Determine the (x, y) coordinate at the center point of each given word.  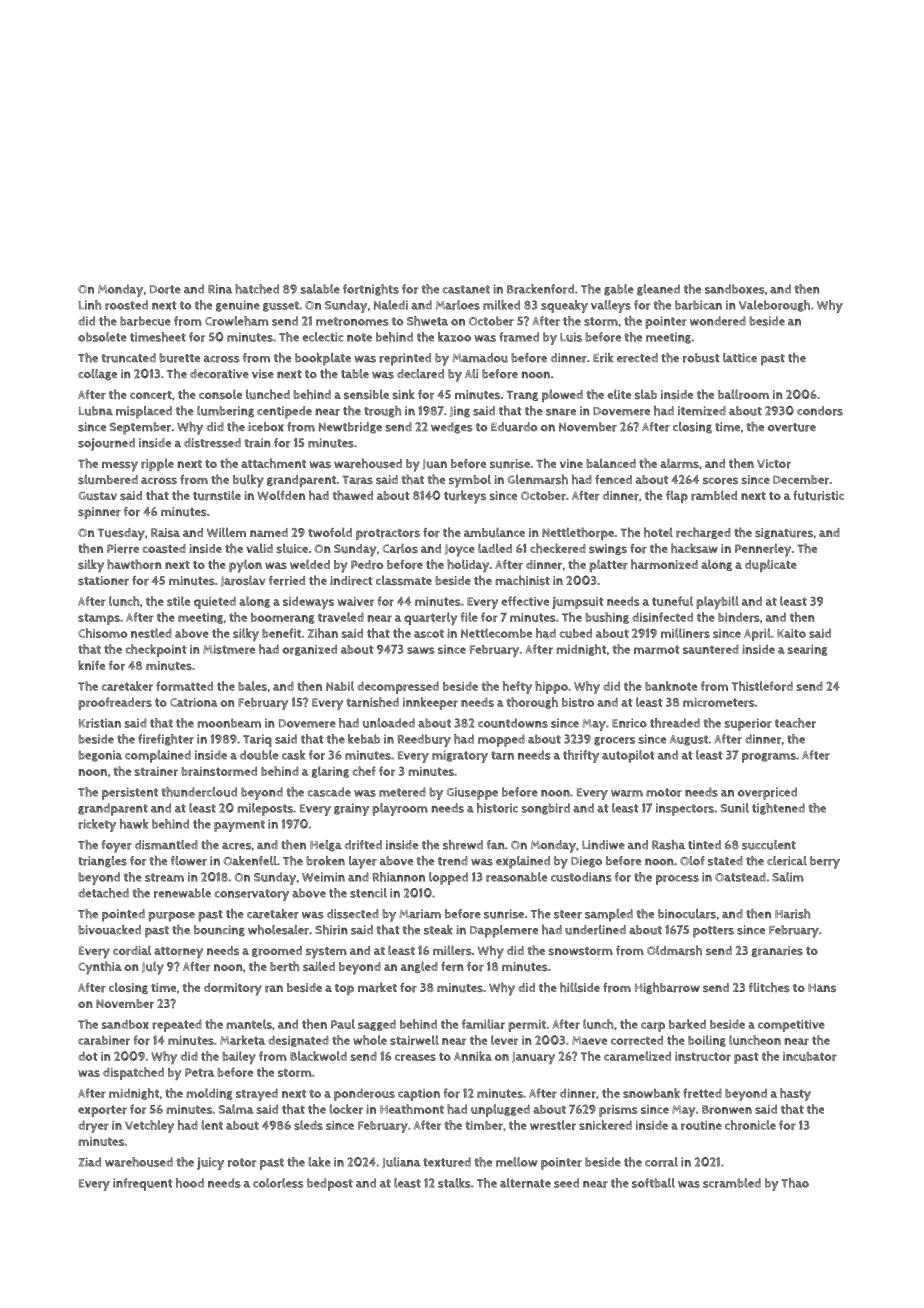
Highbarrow (667, 988)
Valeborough (774, 306)
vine (571, 463)
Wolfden (281, 495)
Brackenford (540, 289)
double (259, 755)
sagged (377, 1025)
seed (566, 1183)
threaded (675, 723)
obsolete (102, 337)
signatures (784, 533)
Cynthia (100, 968)
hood (190, 1183)
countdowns (513, 723)
